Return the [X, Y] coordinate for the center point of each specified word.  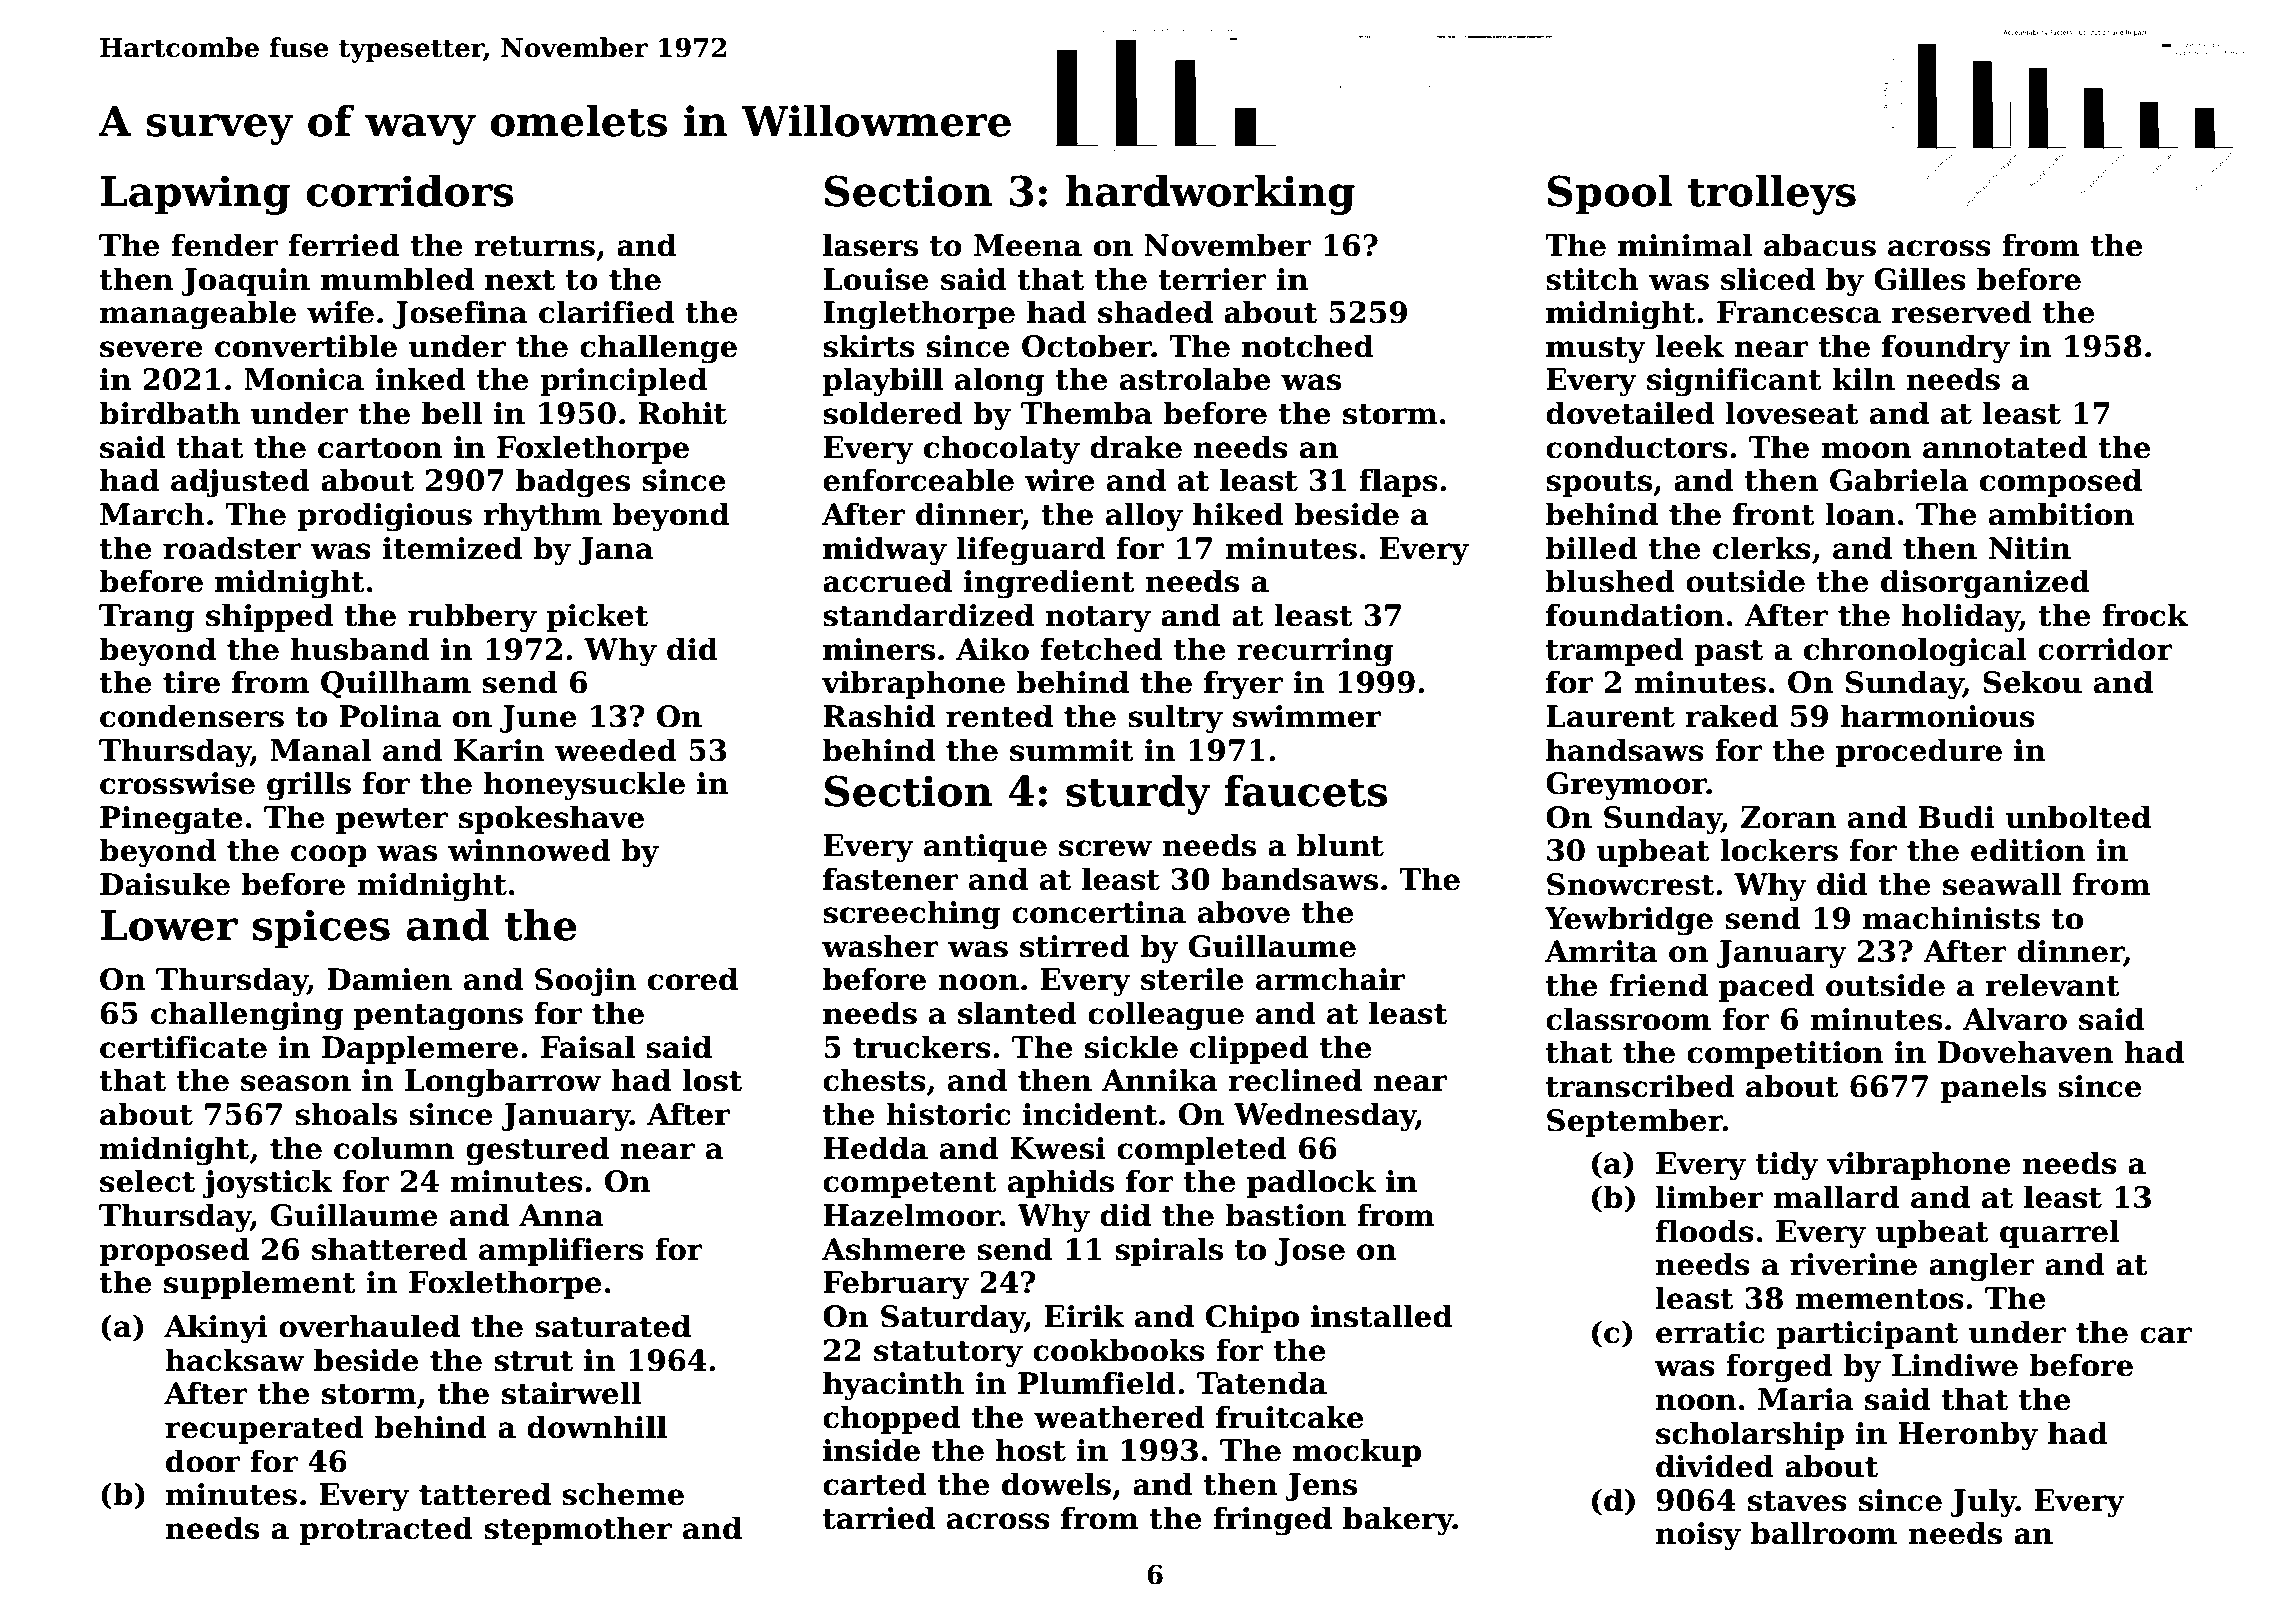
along [999, 382]
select [147, 1181]
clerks [1762, 548]
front [1774, 514]
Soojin [585, 982]
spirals [1169, 1251]
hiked [1238, 514]
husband [360, 649]
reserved [1962, 312]
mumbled [397, 279]
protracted [386, 1530]
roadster [232, 548]
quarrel [2060, 1233]
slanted [1017, 1013]
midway [885, 551]
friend [1659, 985]
